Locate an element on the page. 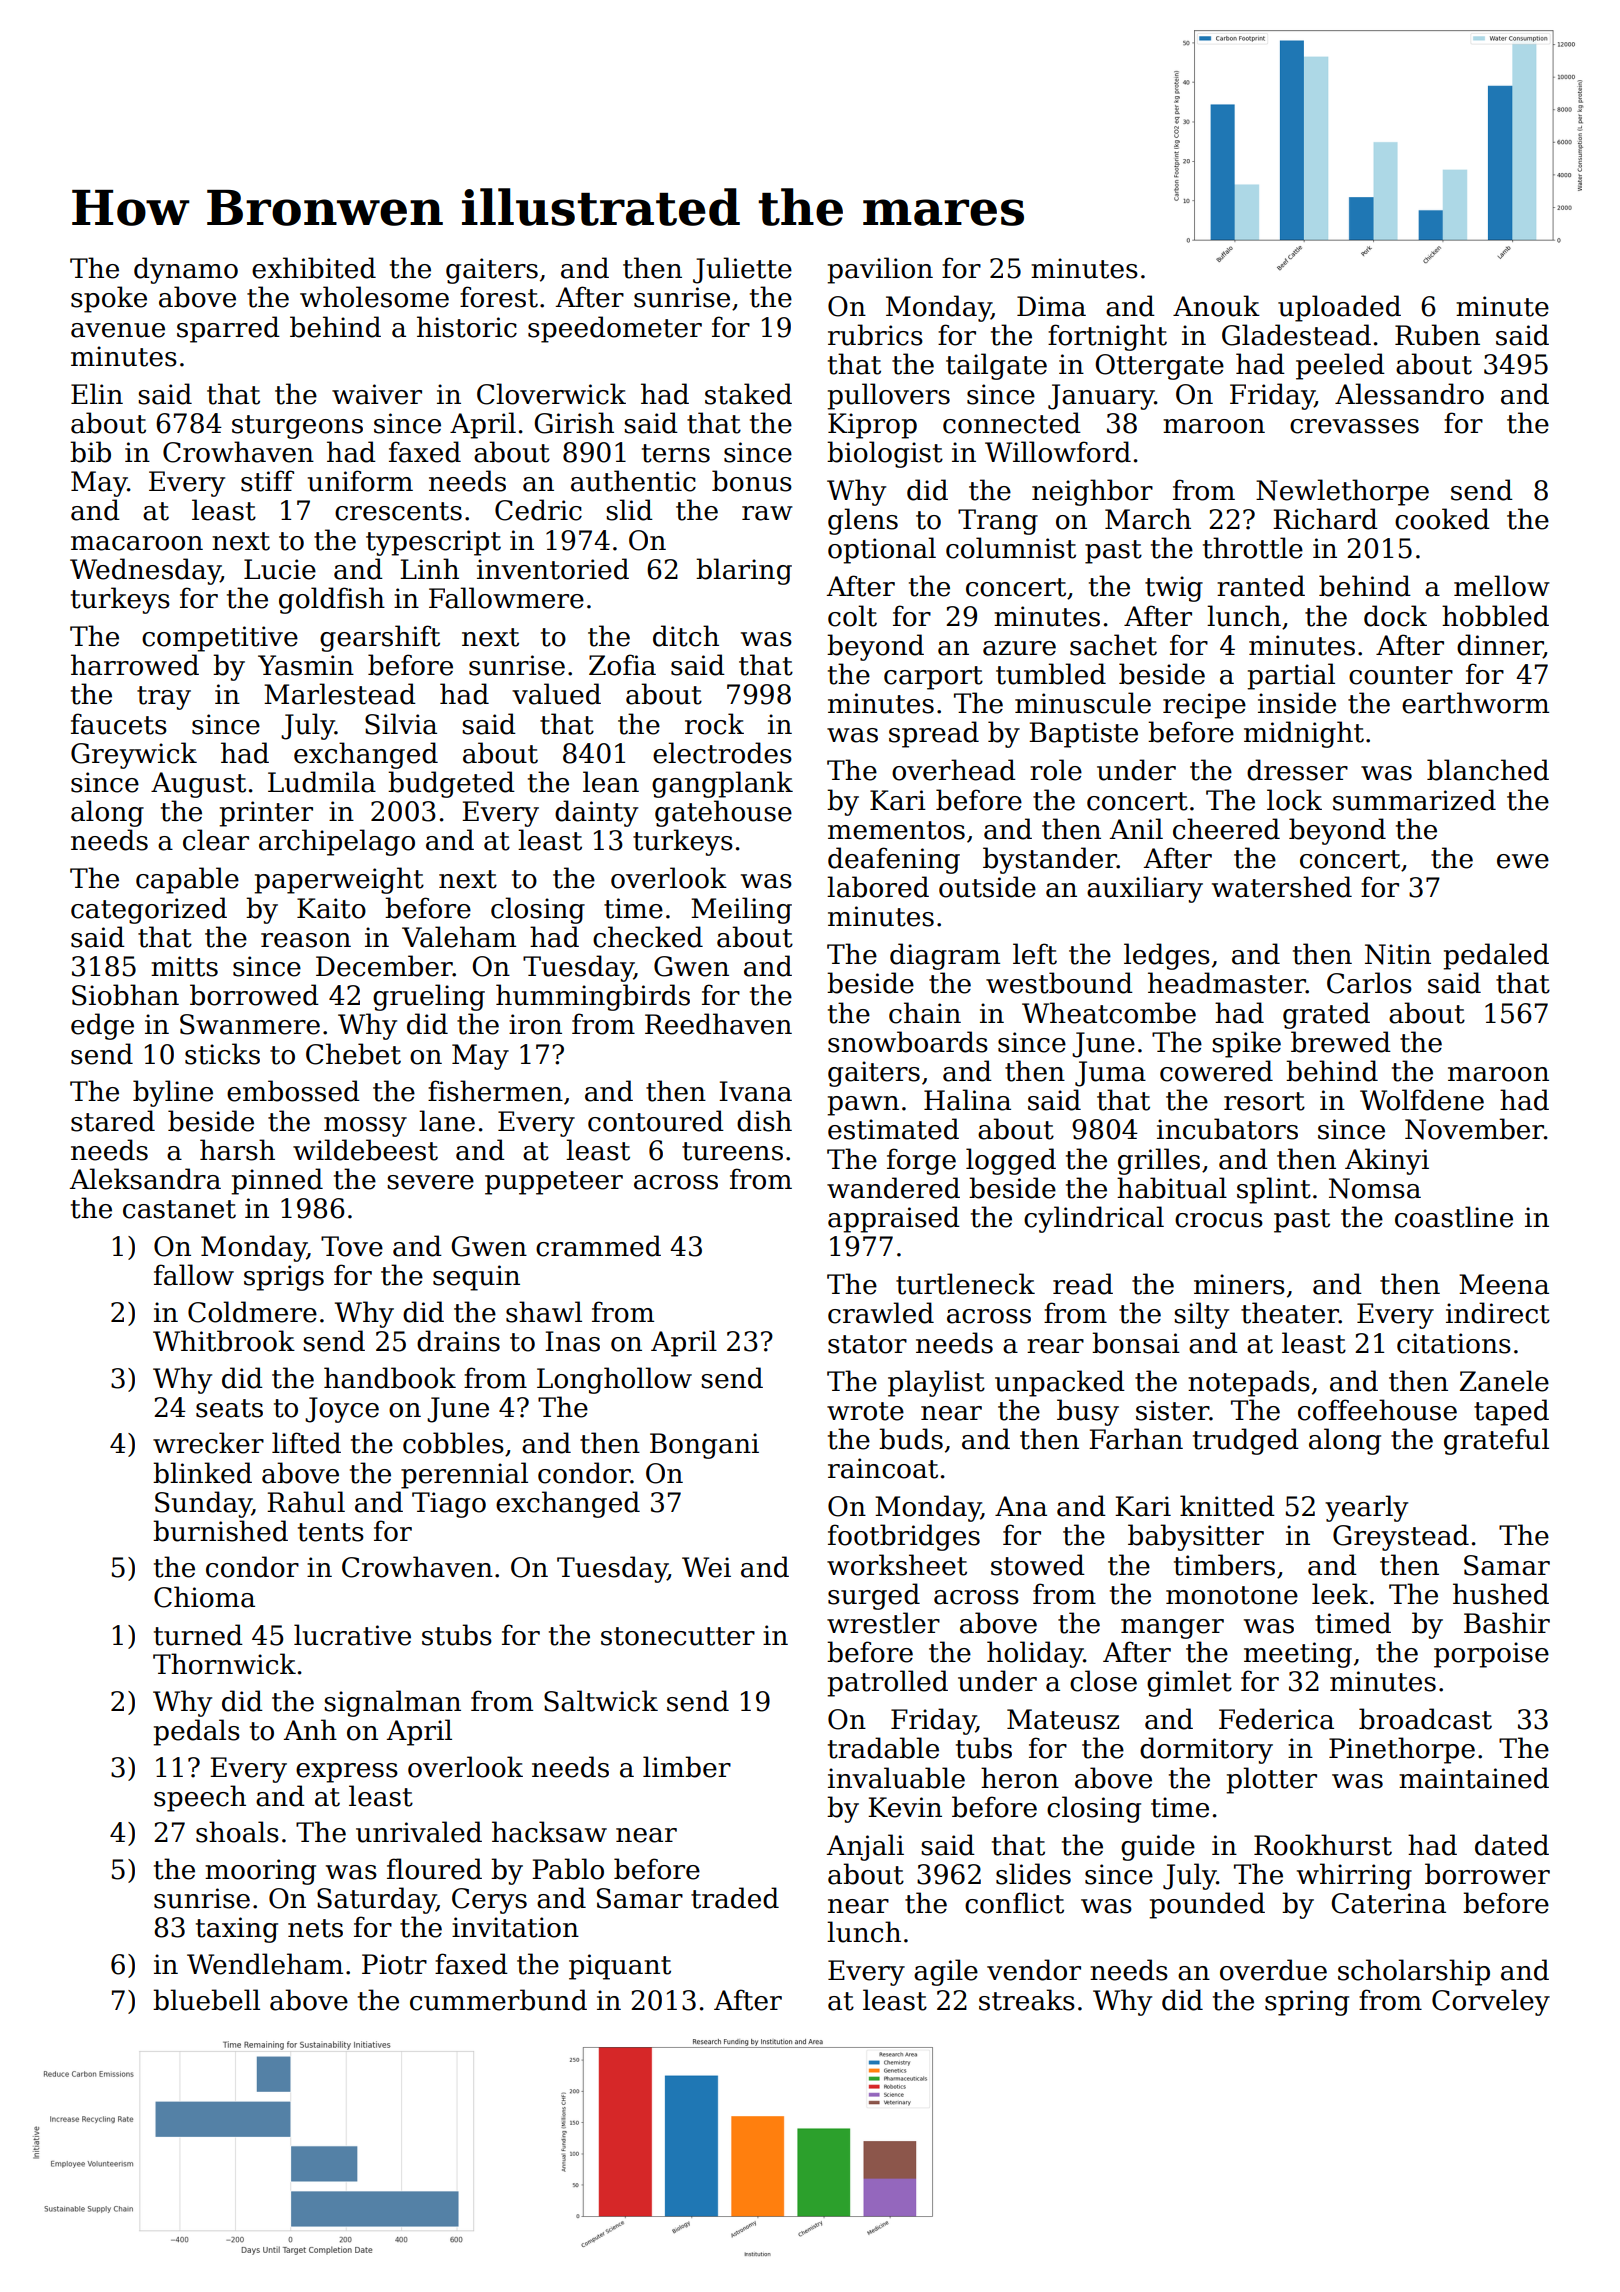  crammed is located at coordinates (598, 1246).
